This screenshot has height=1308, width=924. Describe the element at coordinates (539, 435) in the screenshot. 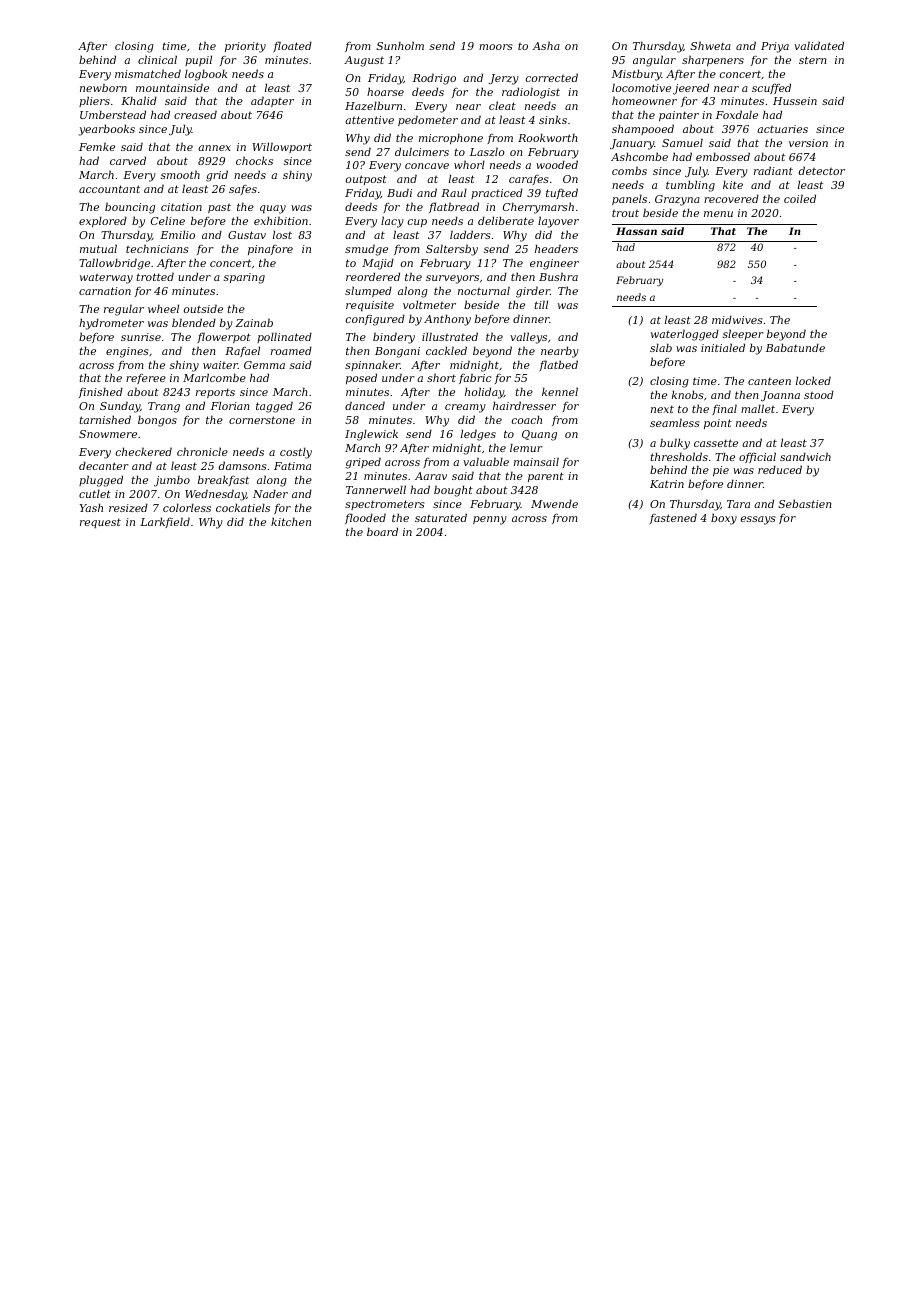

I see `Quang` at that location.
